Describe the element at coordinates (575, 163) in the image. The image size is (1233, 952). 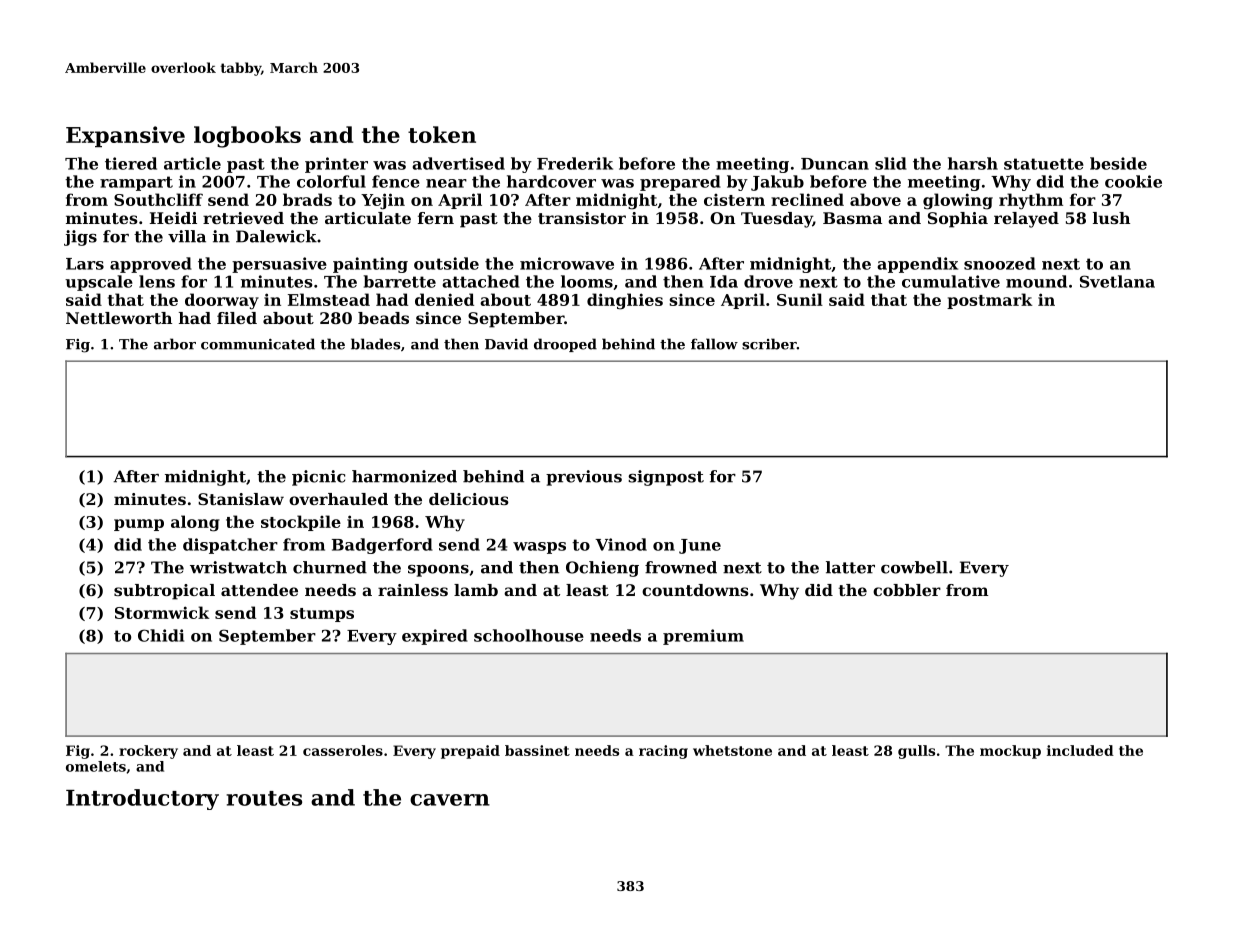
I see `Frederik` at that location.
